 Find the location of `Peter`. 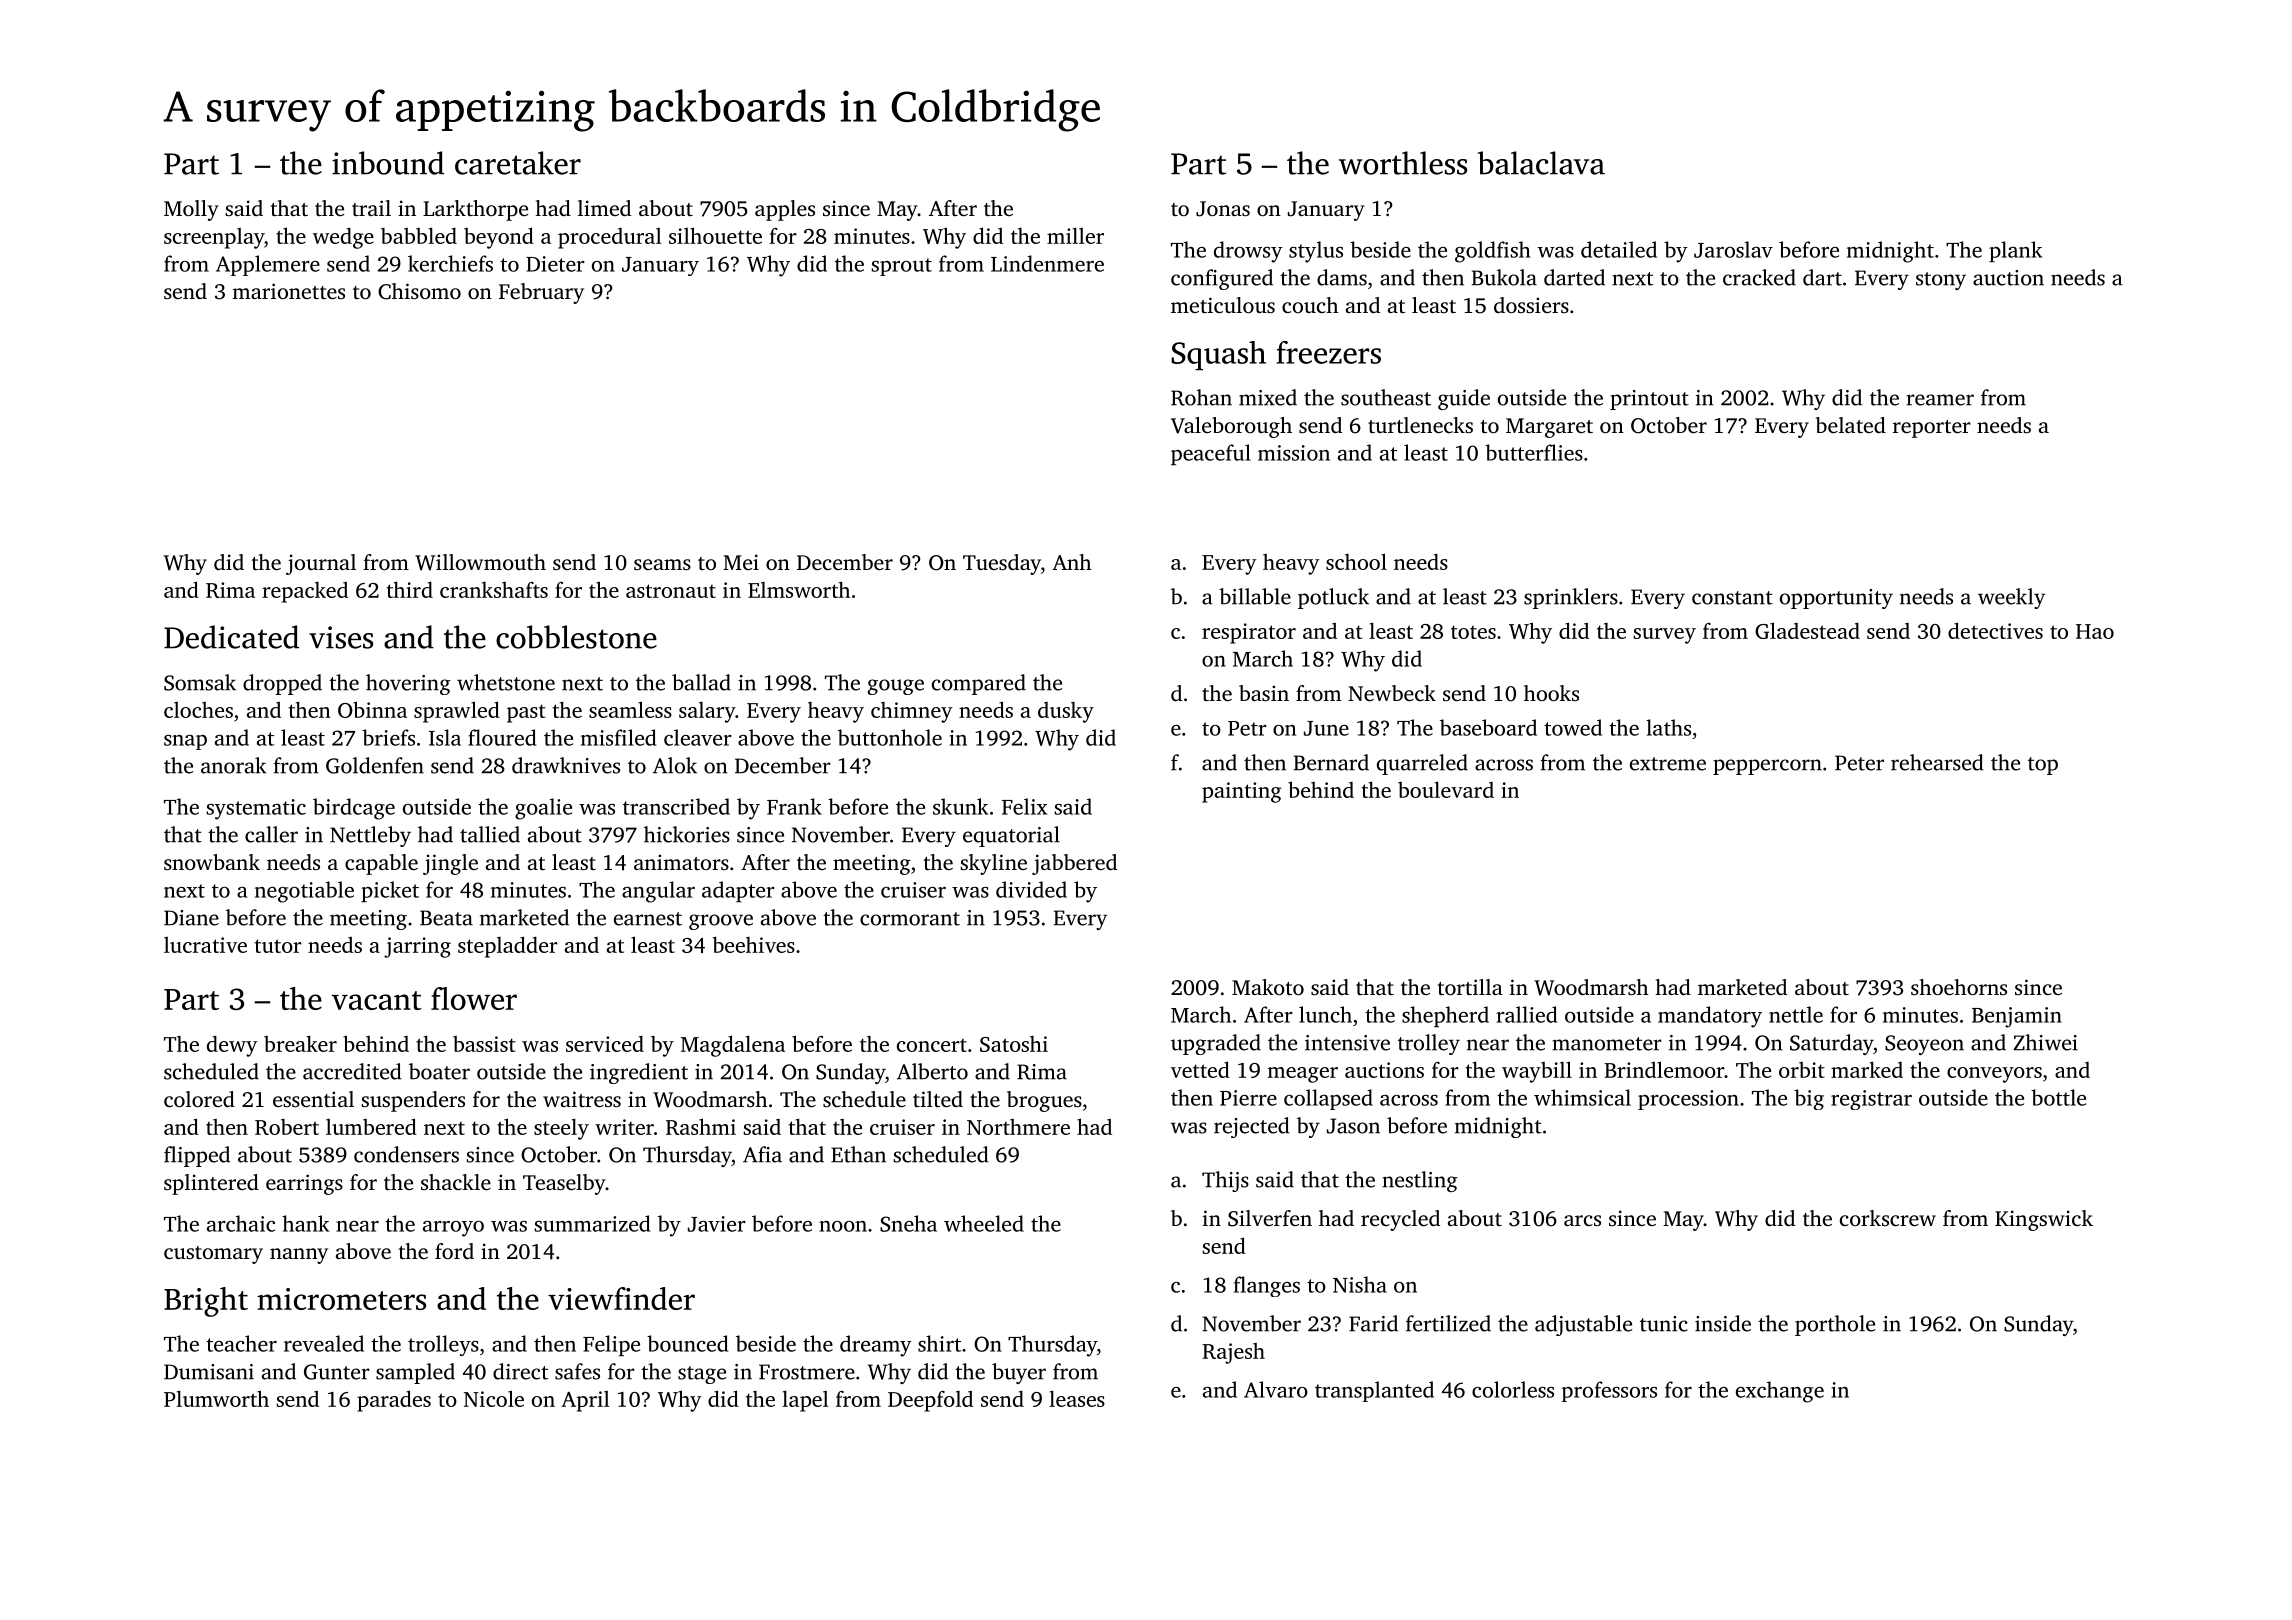

Peter is located at coordinates (1859, 763).
